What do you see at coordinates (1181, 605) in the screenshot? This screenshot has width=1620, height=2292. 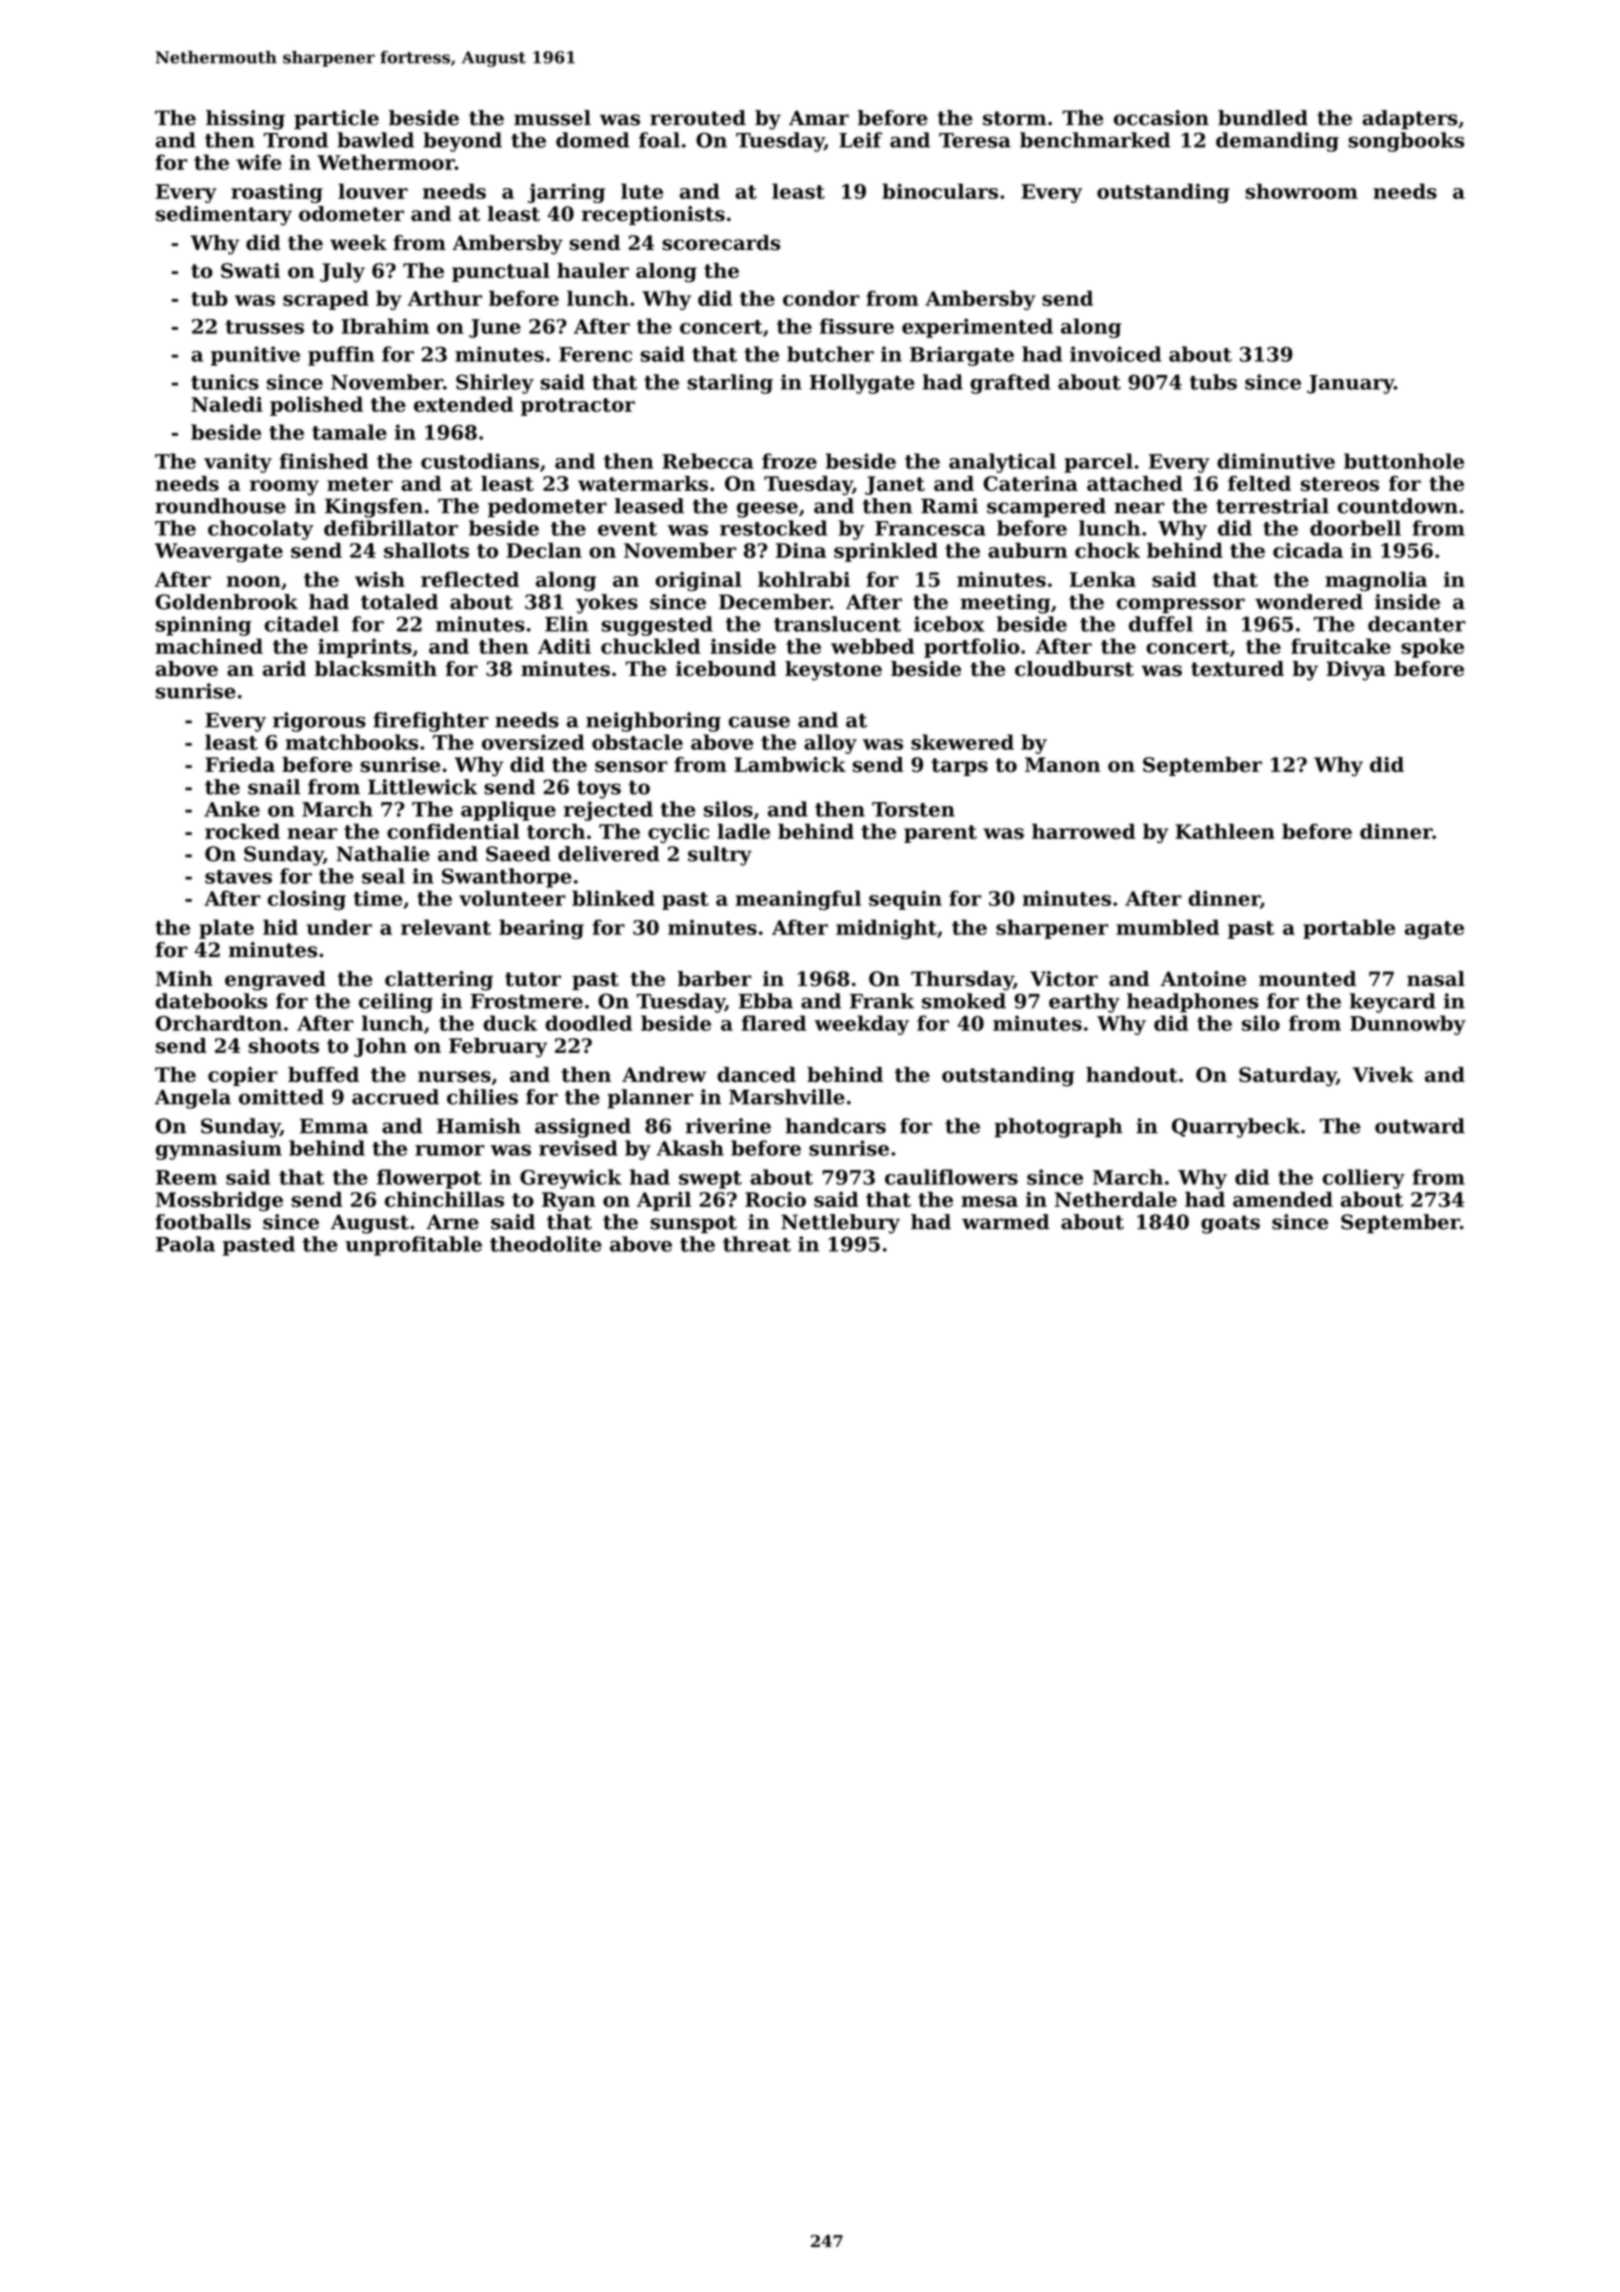 I see `compressor` at bounding box center [1181, 605].
